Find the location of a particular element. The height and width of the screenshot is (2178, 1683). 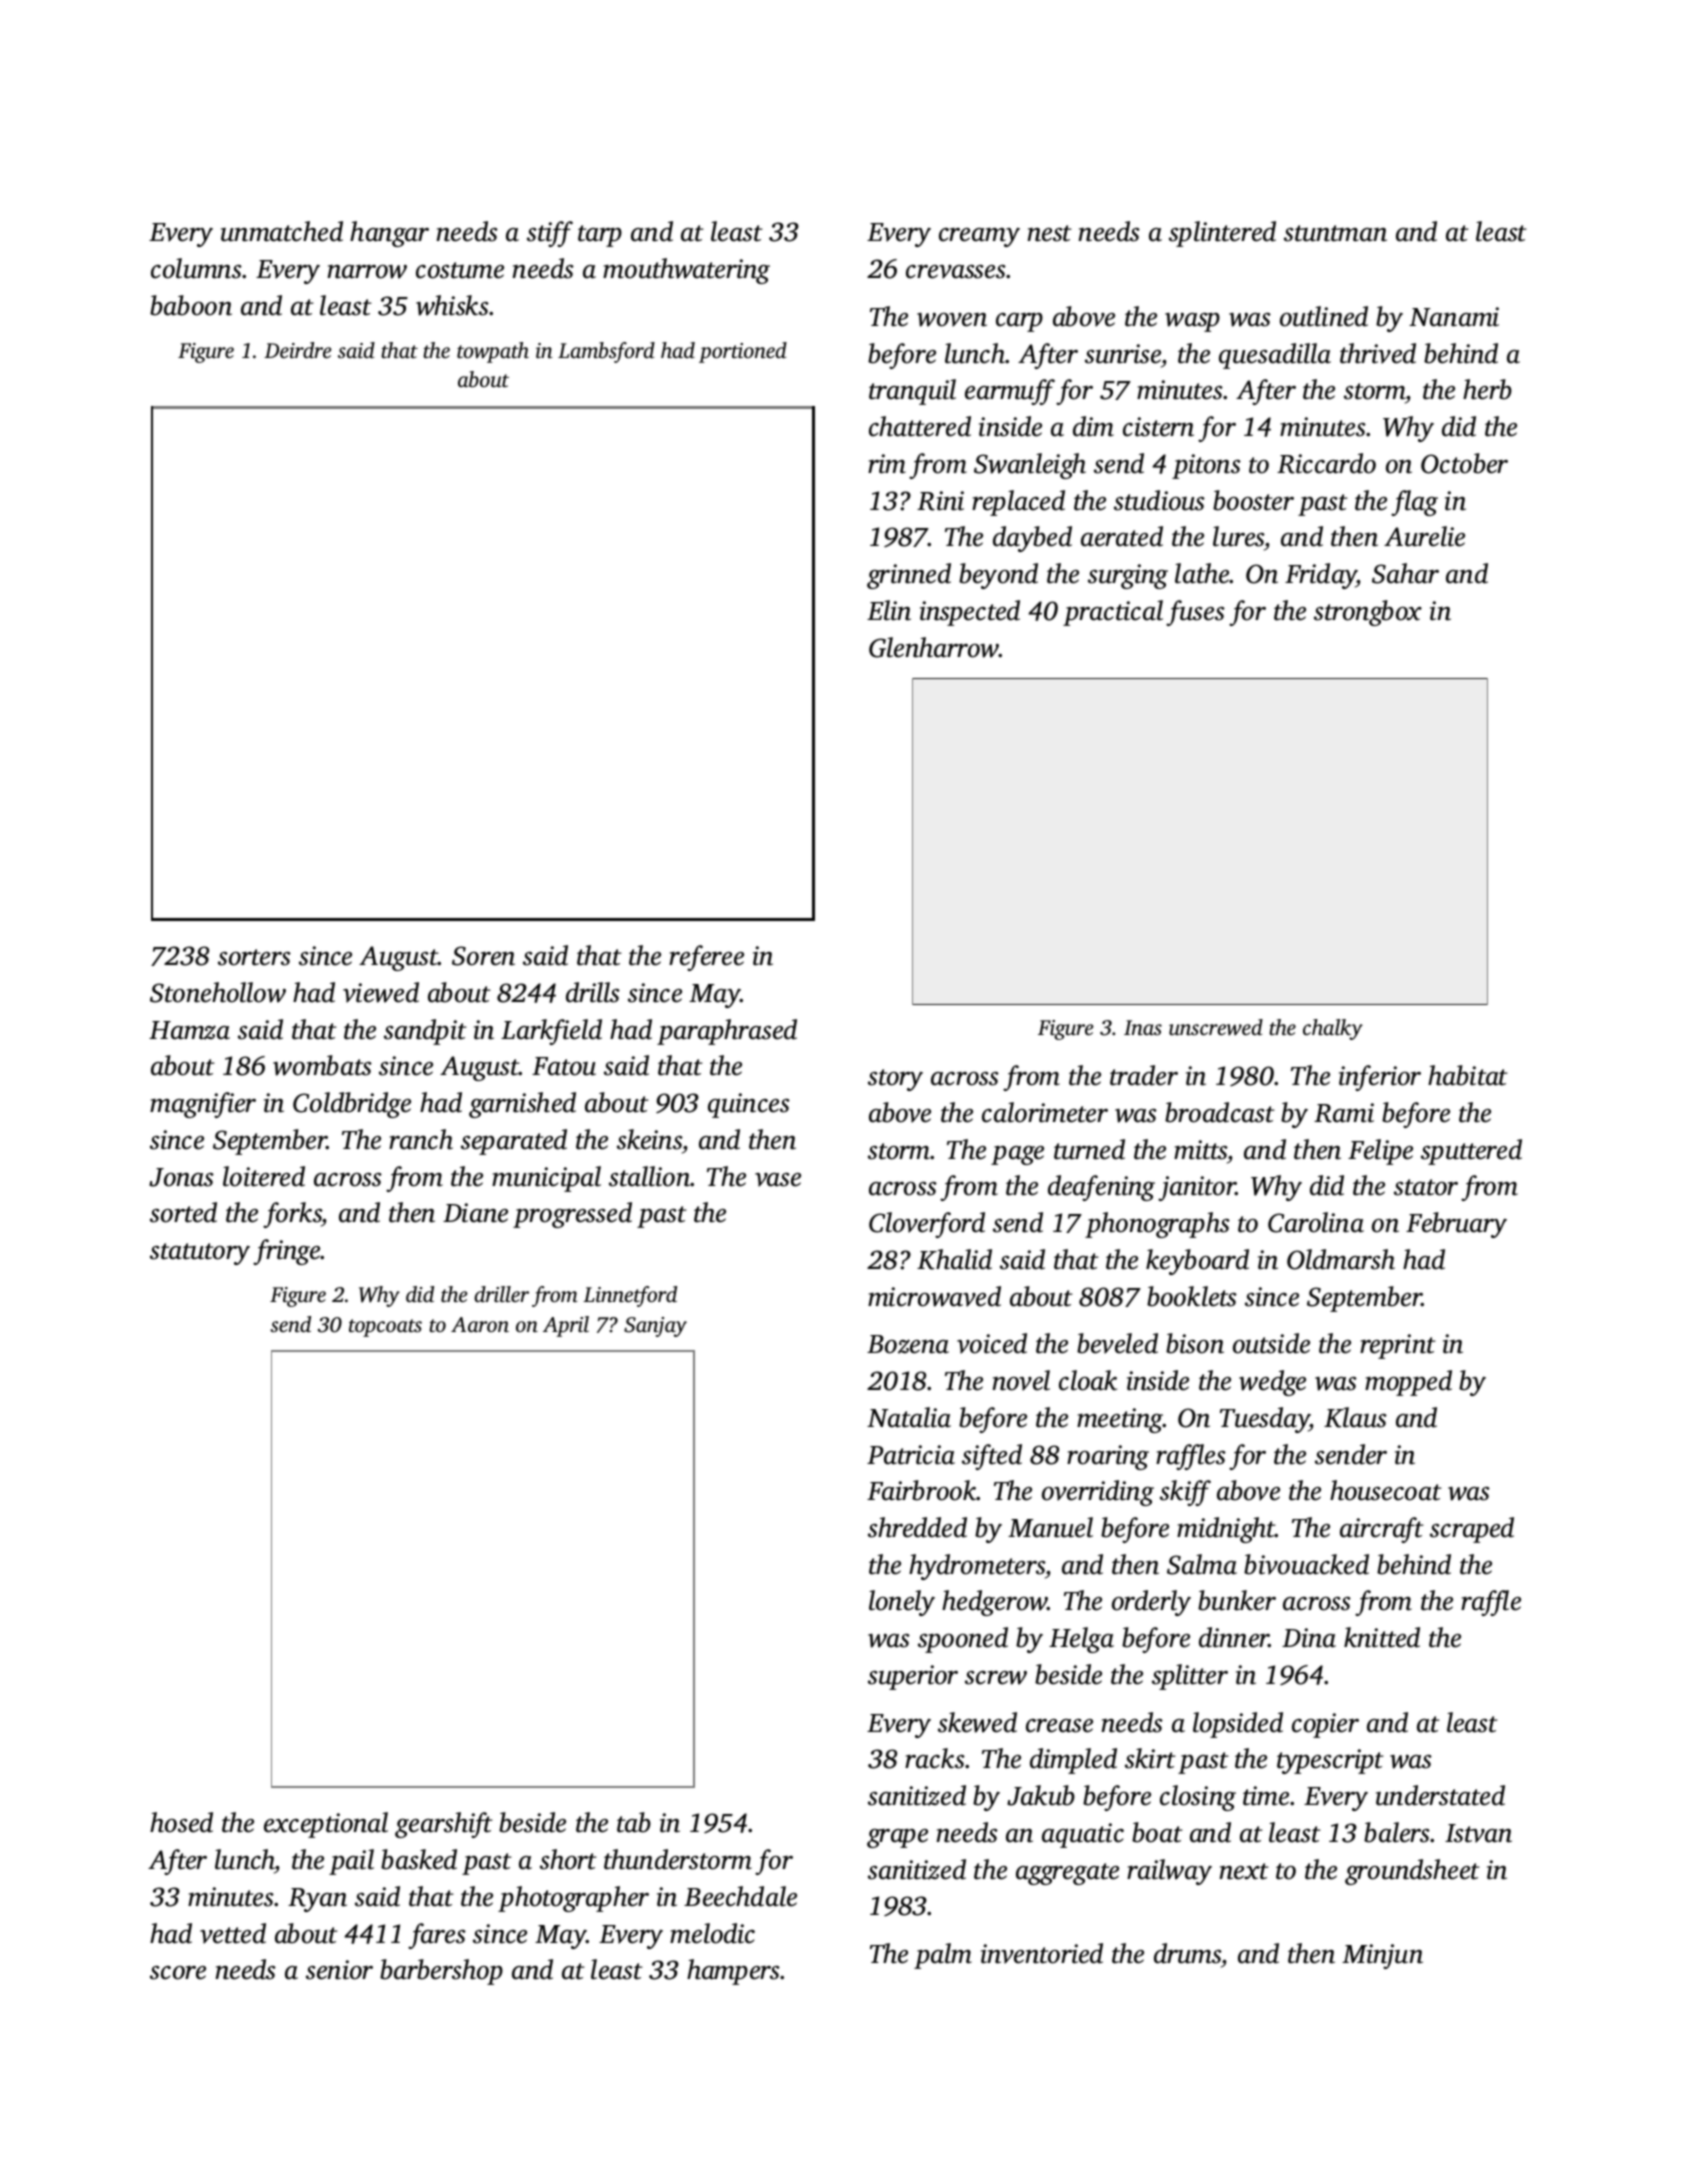

hosed is located at coordinates (181, 1822).
